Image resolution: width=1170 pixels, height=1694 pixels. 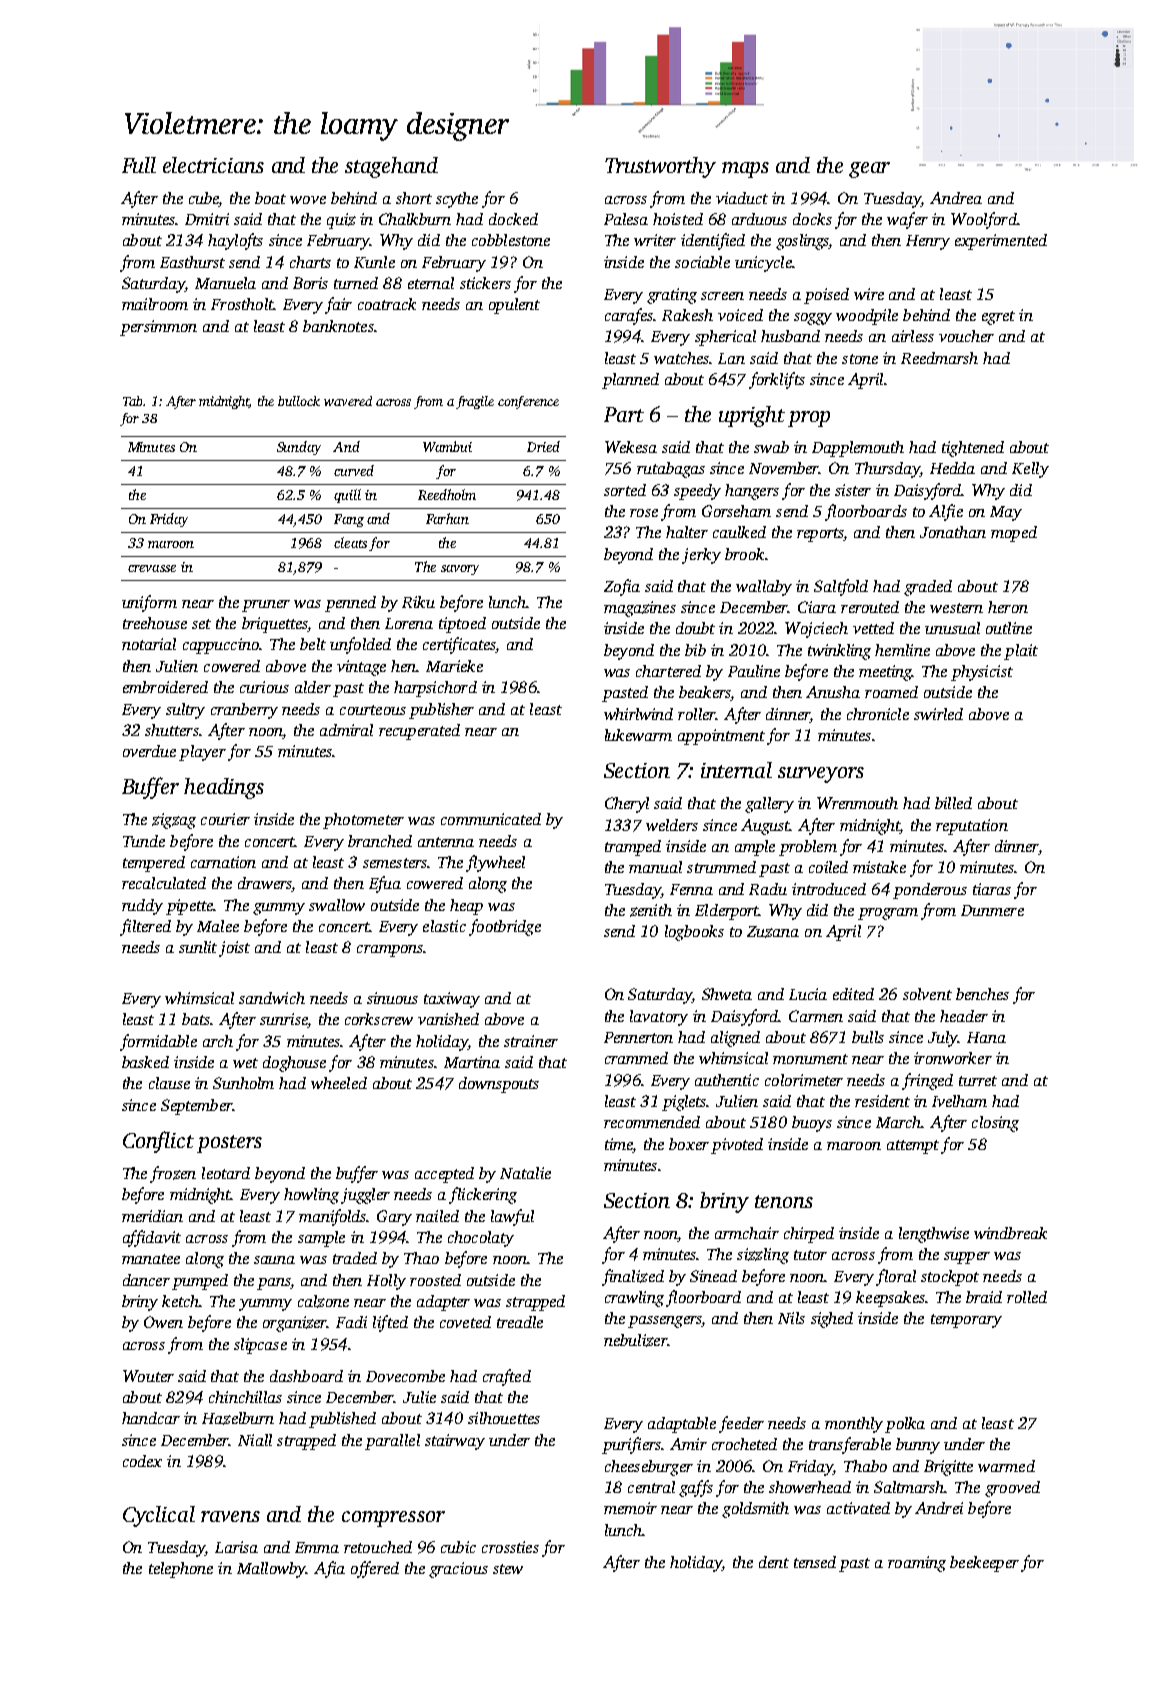 What do you see at coordinates (514, 306) in the screenshot?
I see `opulent` at bounding box center [514, 306].
